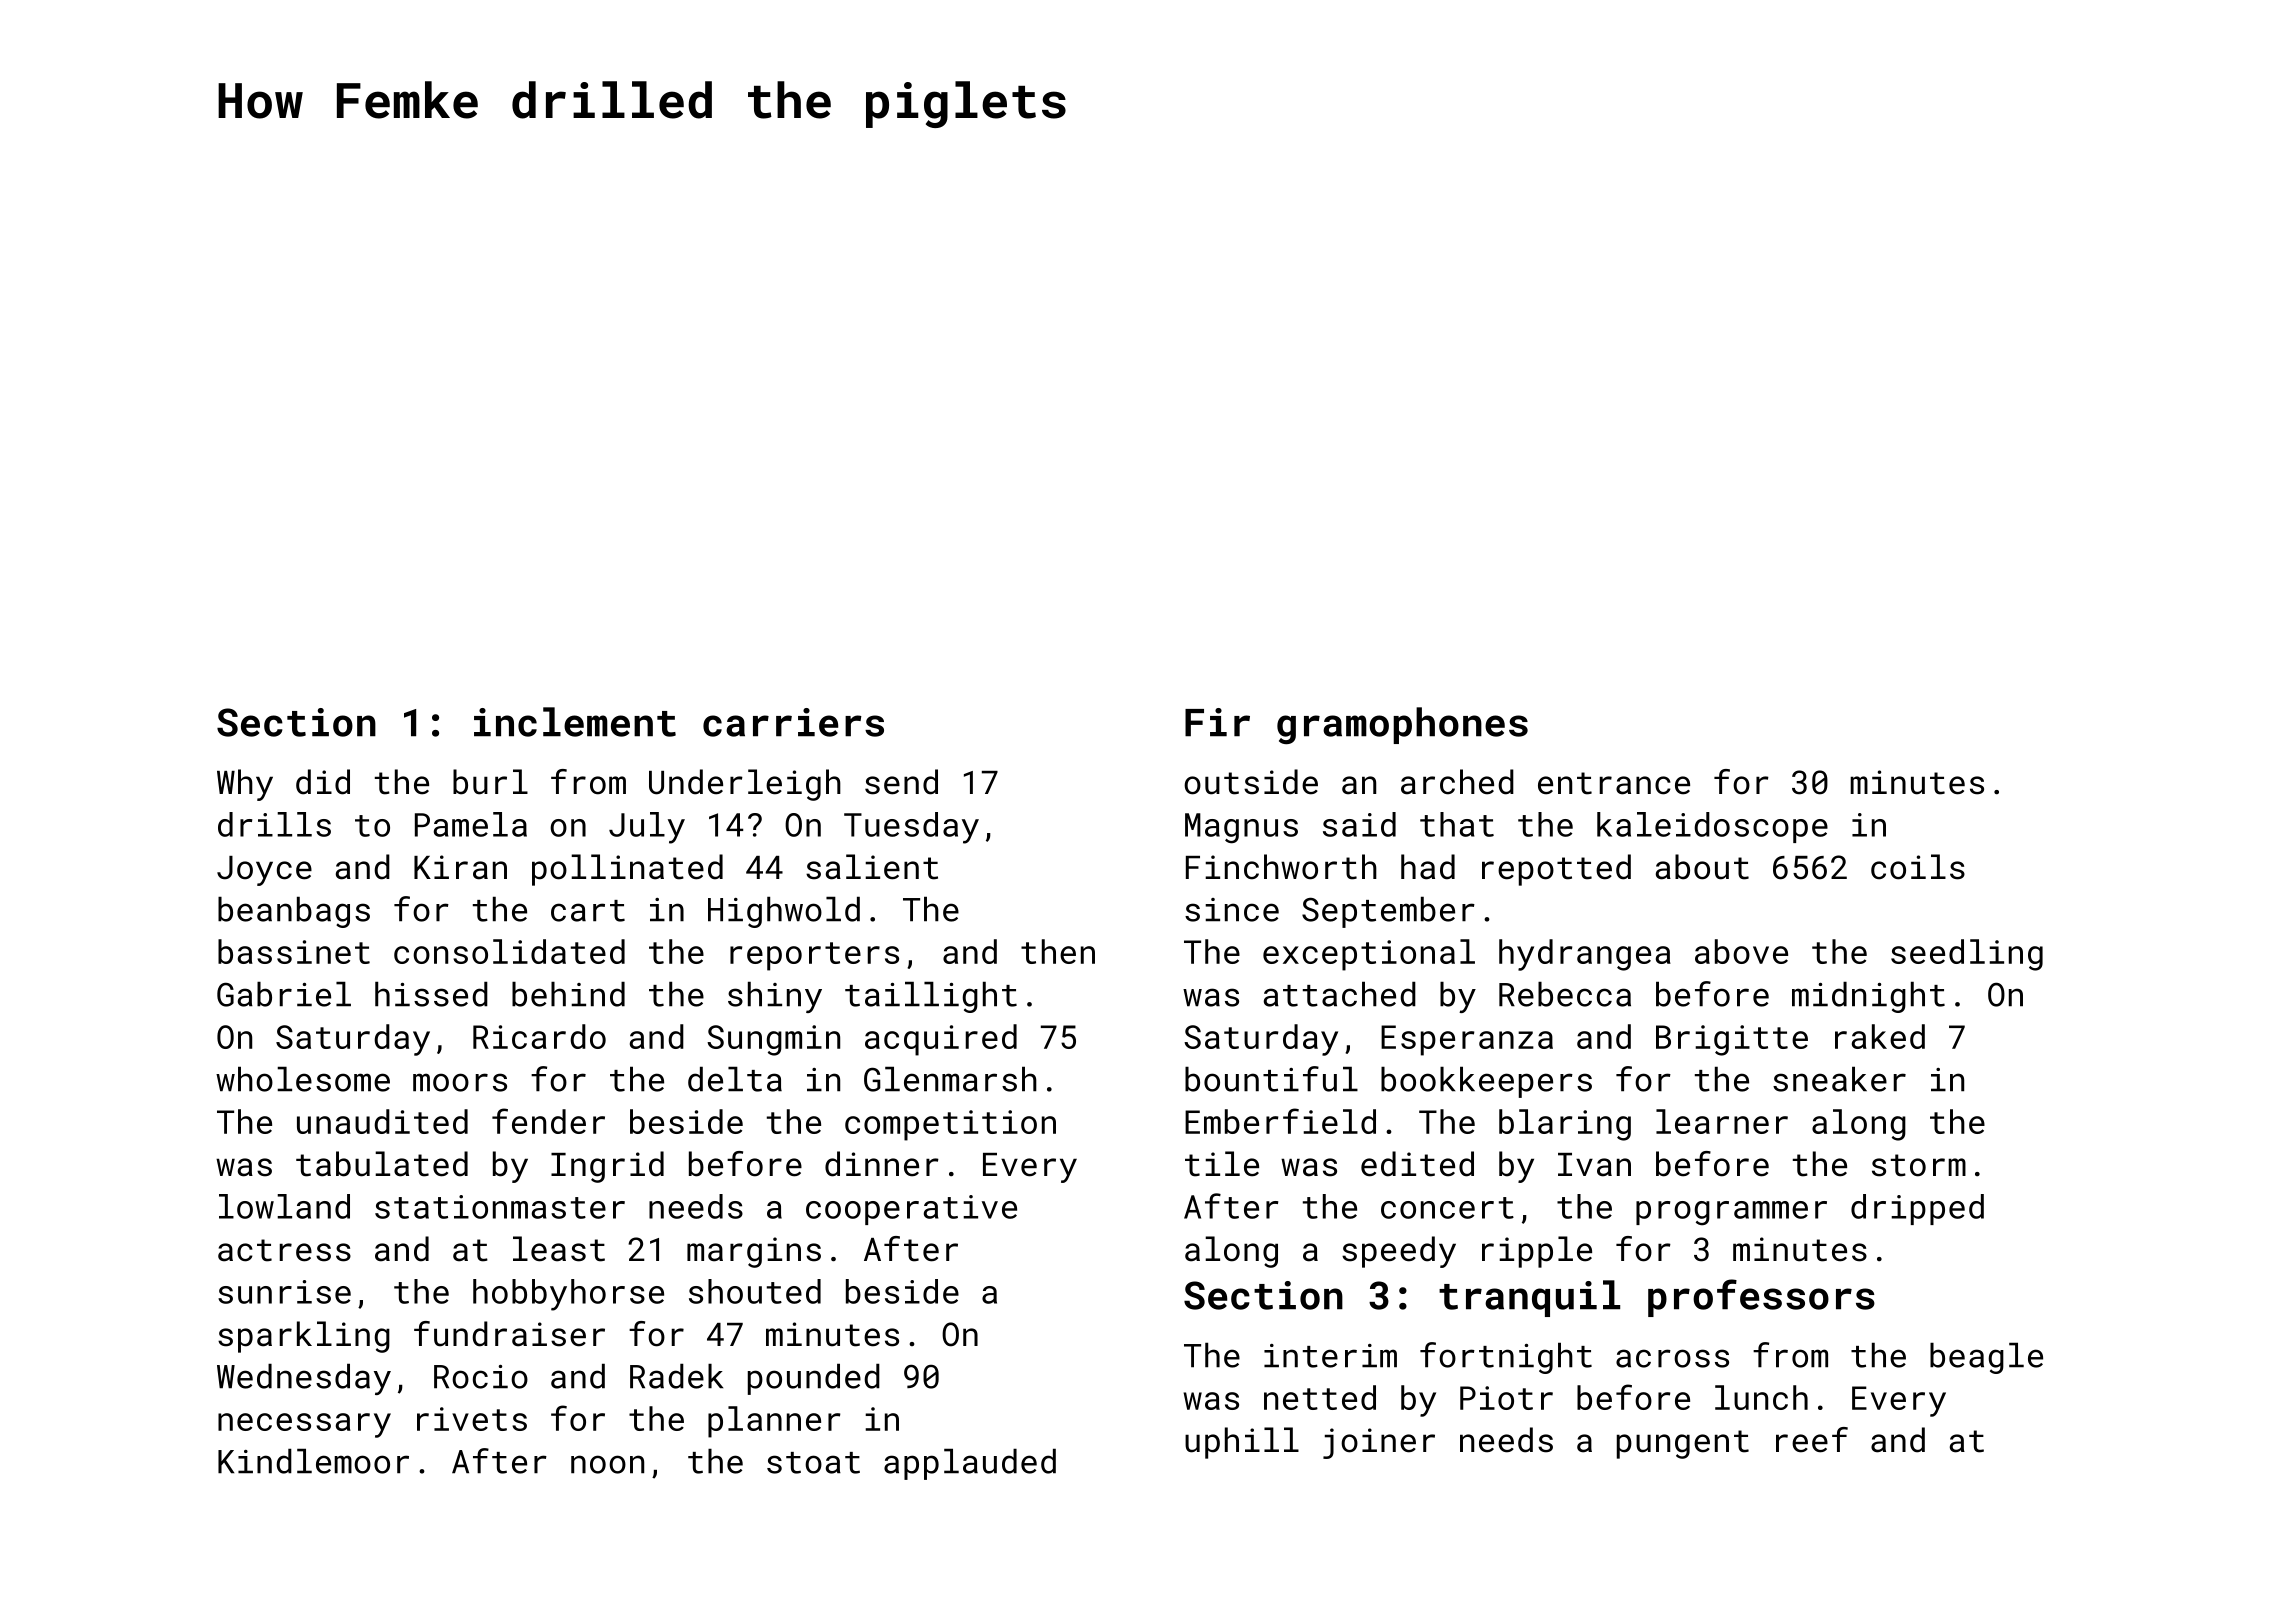 The height and width of the document is (1620, 2292). What do you see at coordinates (1058, 951) in the document?
I see `then` at bounding box center [1058, 951].
